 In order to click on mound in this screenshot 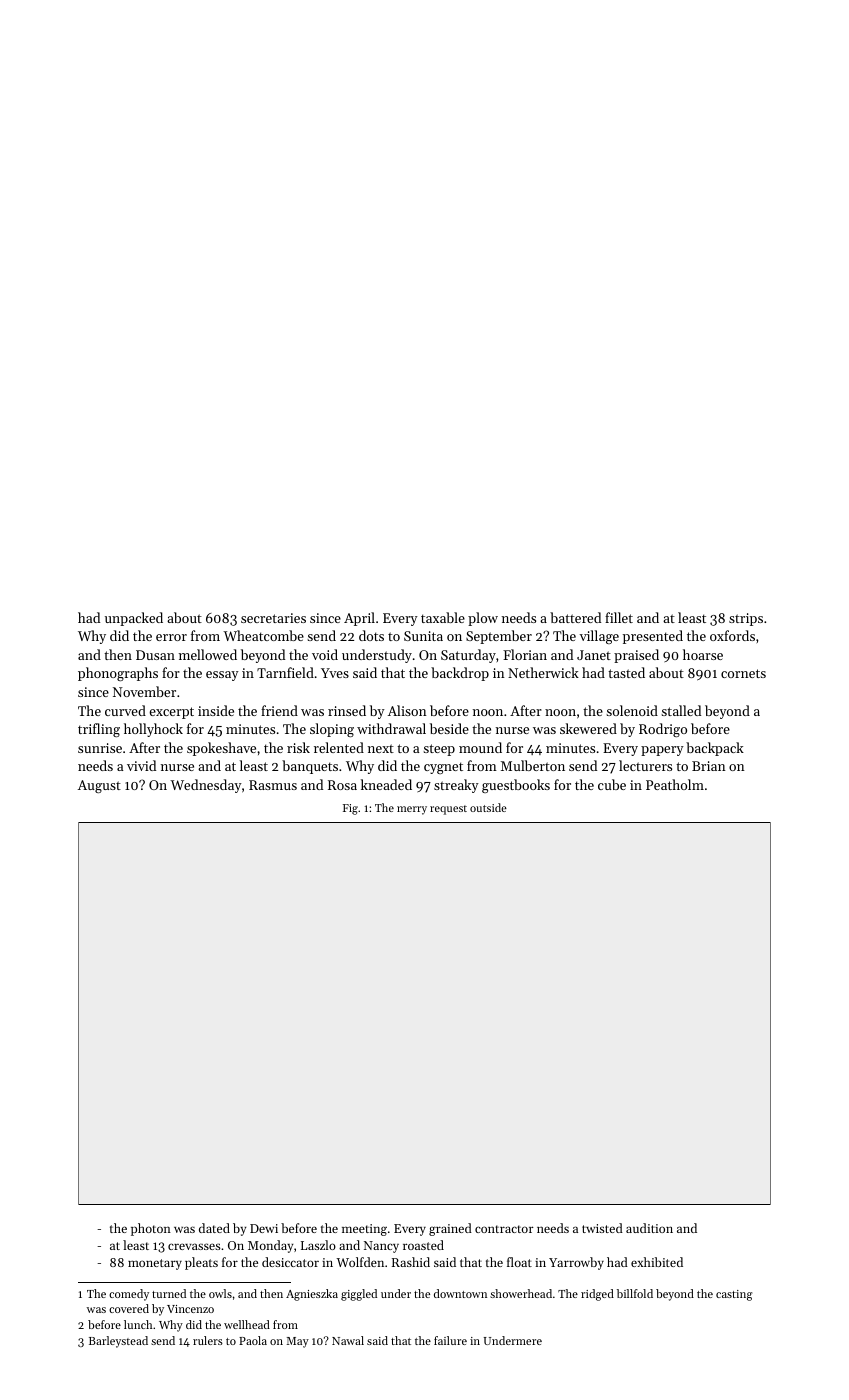, I will do `click(480, 747)`.
